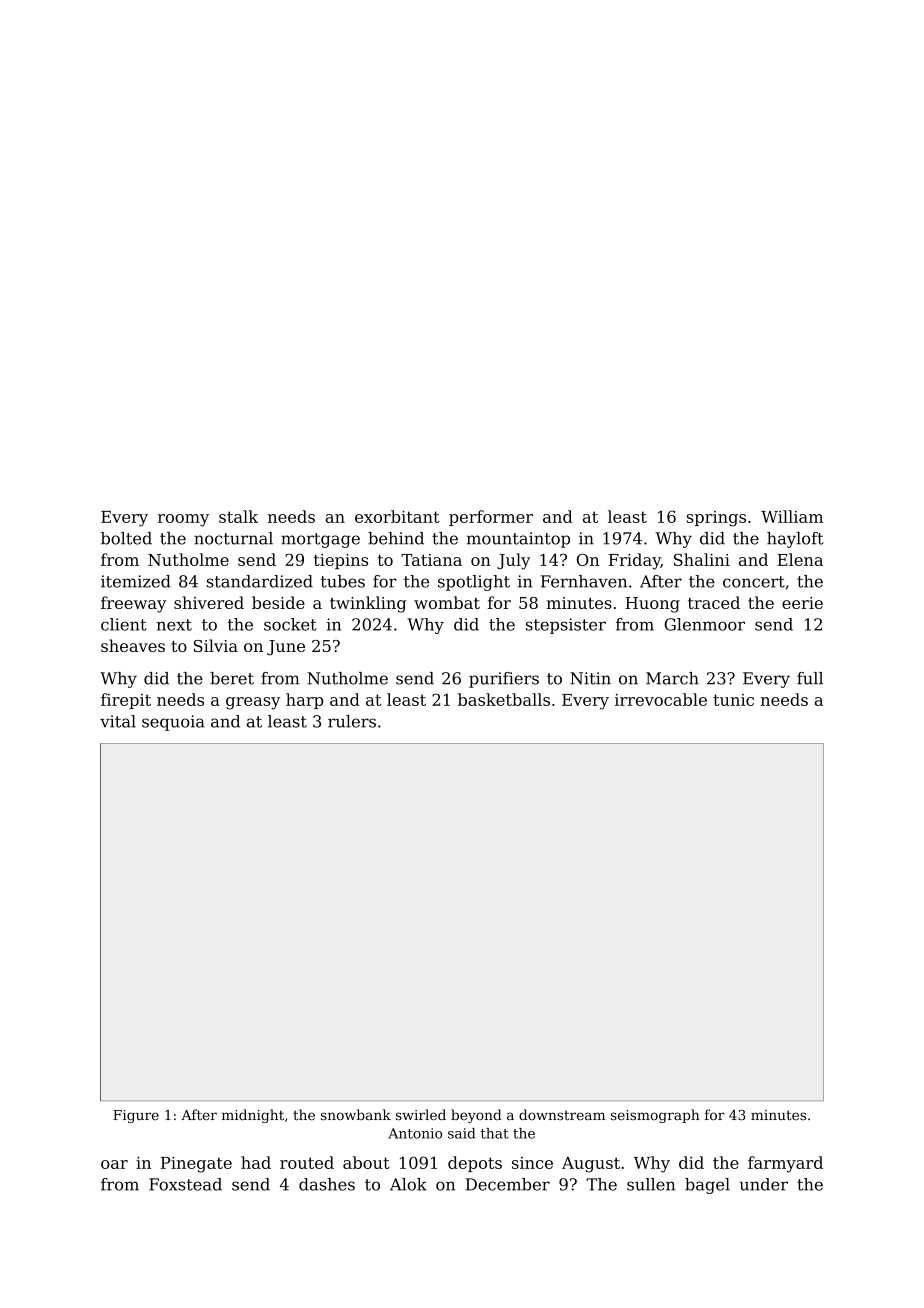 This document has height=1308, width=924. I want to click on springs, so click(716, 519).
